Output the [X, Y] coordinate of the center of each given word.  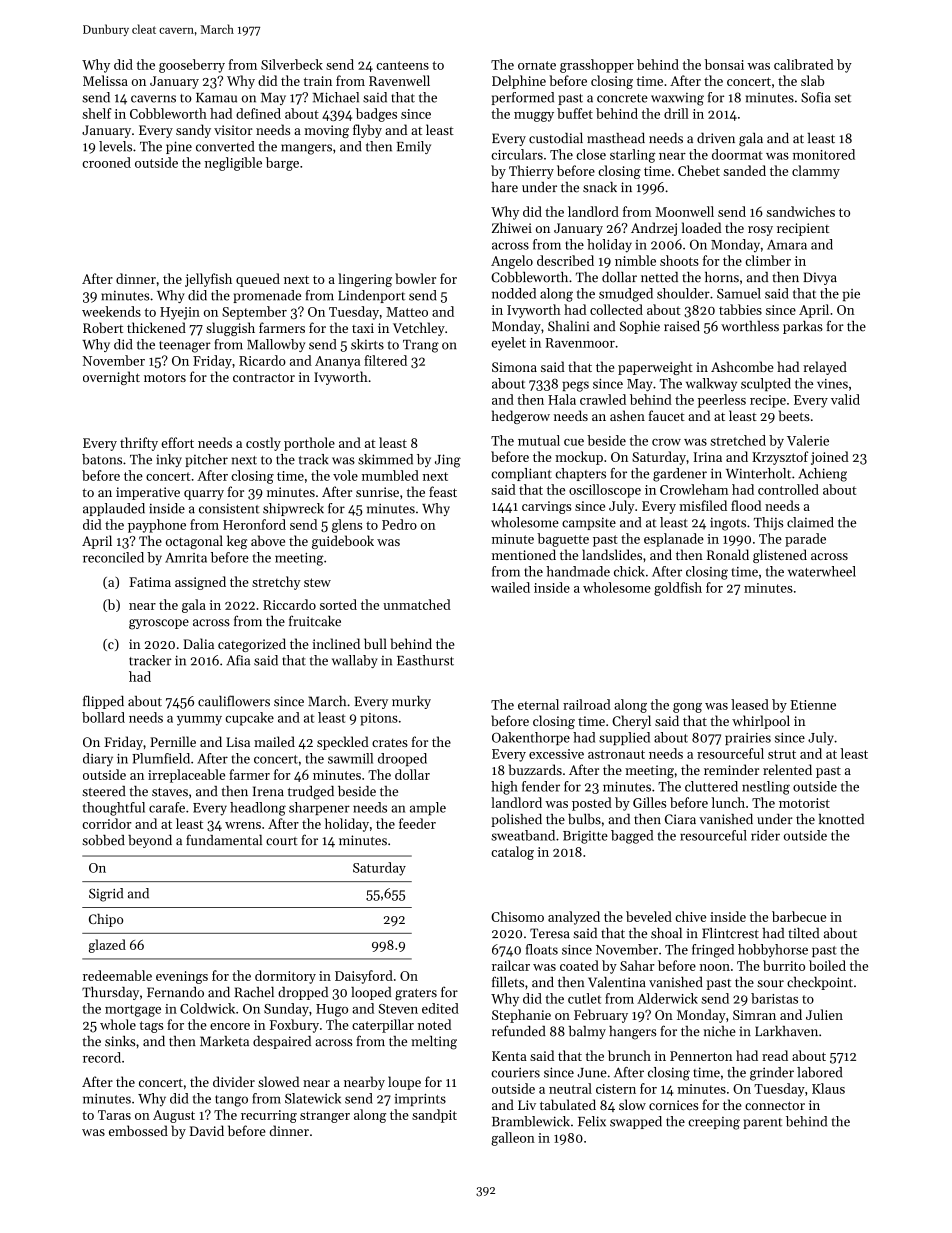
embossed [138, 1130]
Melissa [105, 80]
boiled [827, 965]
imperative [148, 493]
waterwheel [822, 571]
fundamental [224, 840]
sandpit [434, 1116]
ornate [537, 65]
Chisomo [517, 916]
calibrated [804, 64]
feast [443, 491]
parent [762, 1123]
